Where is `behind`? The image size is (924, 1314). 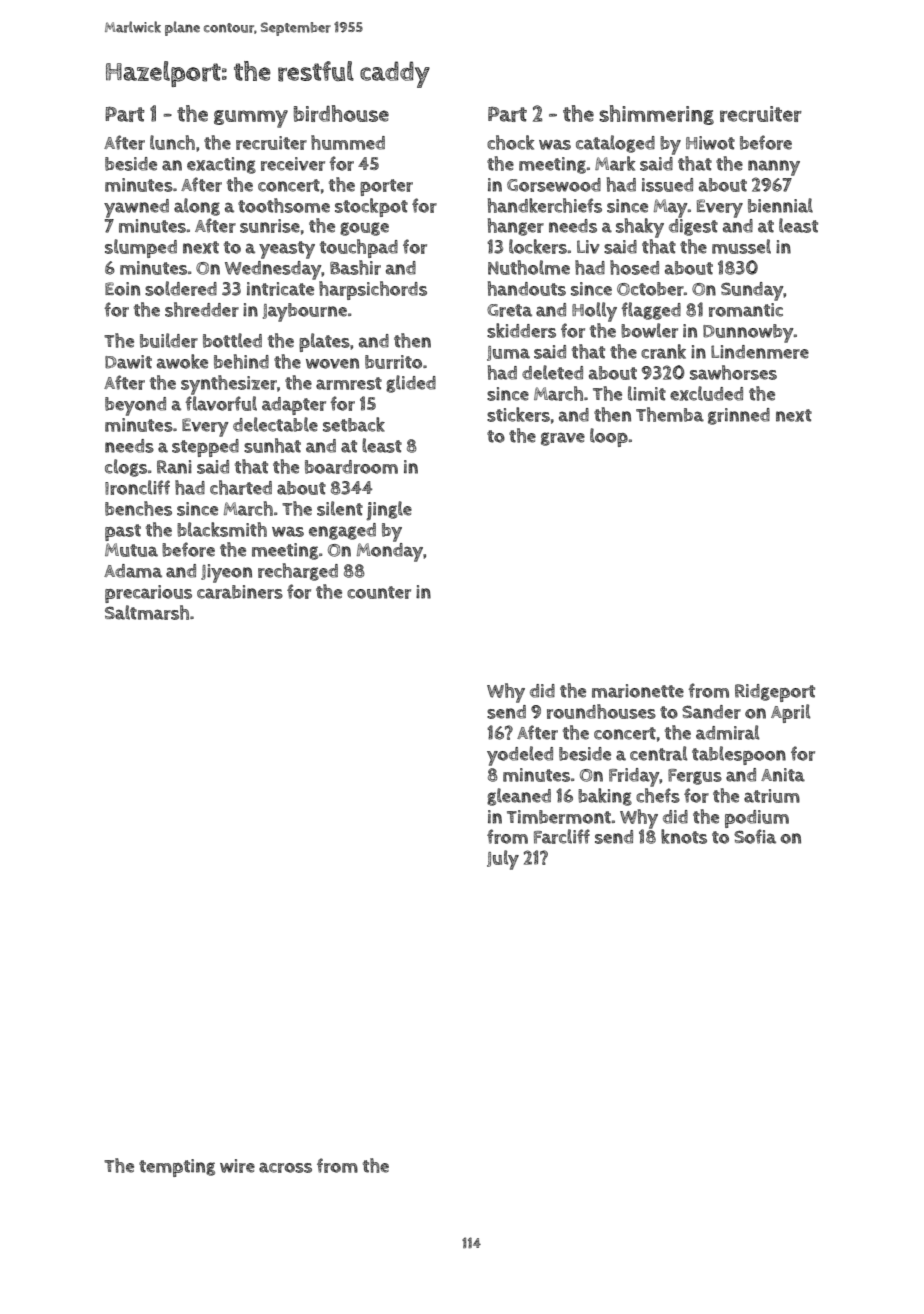
behind is located at coordinates (241, 361).
